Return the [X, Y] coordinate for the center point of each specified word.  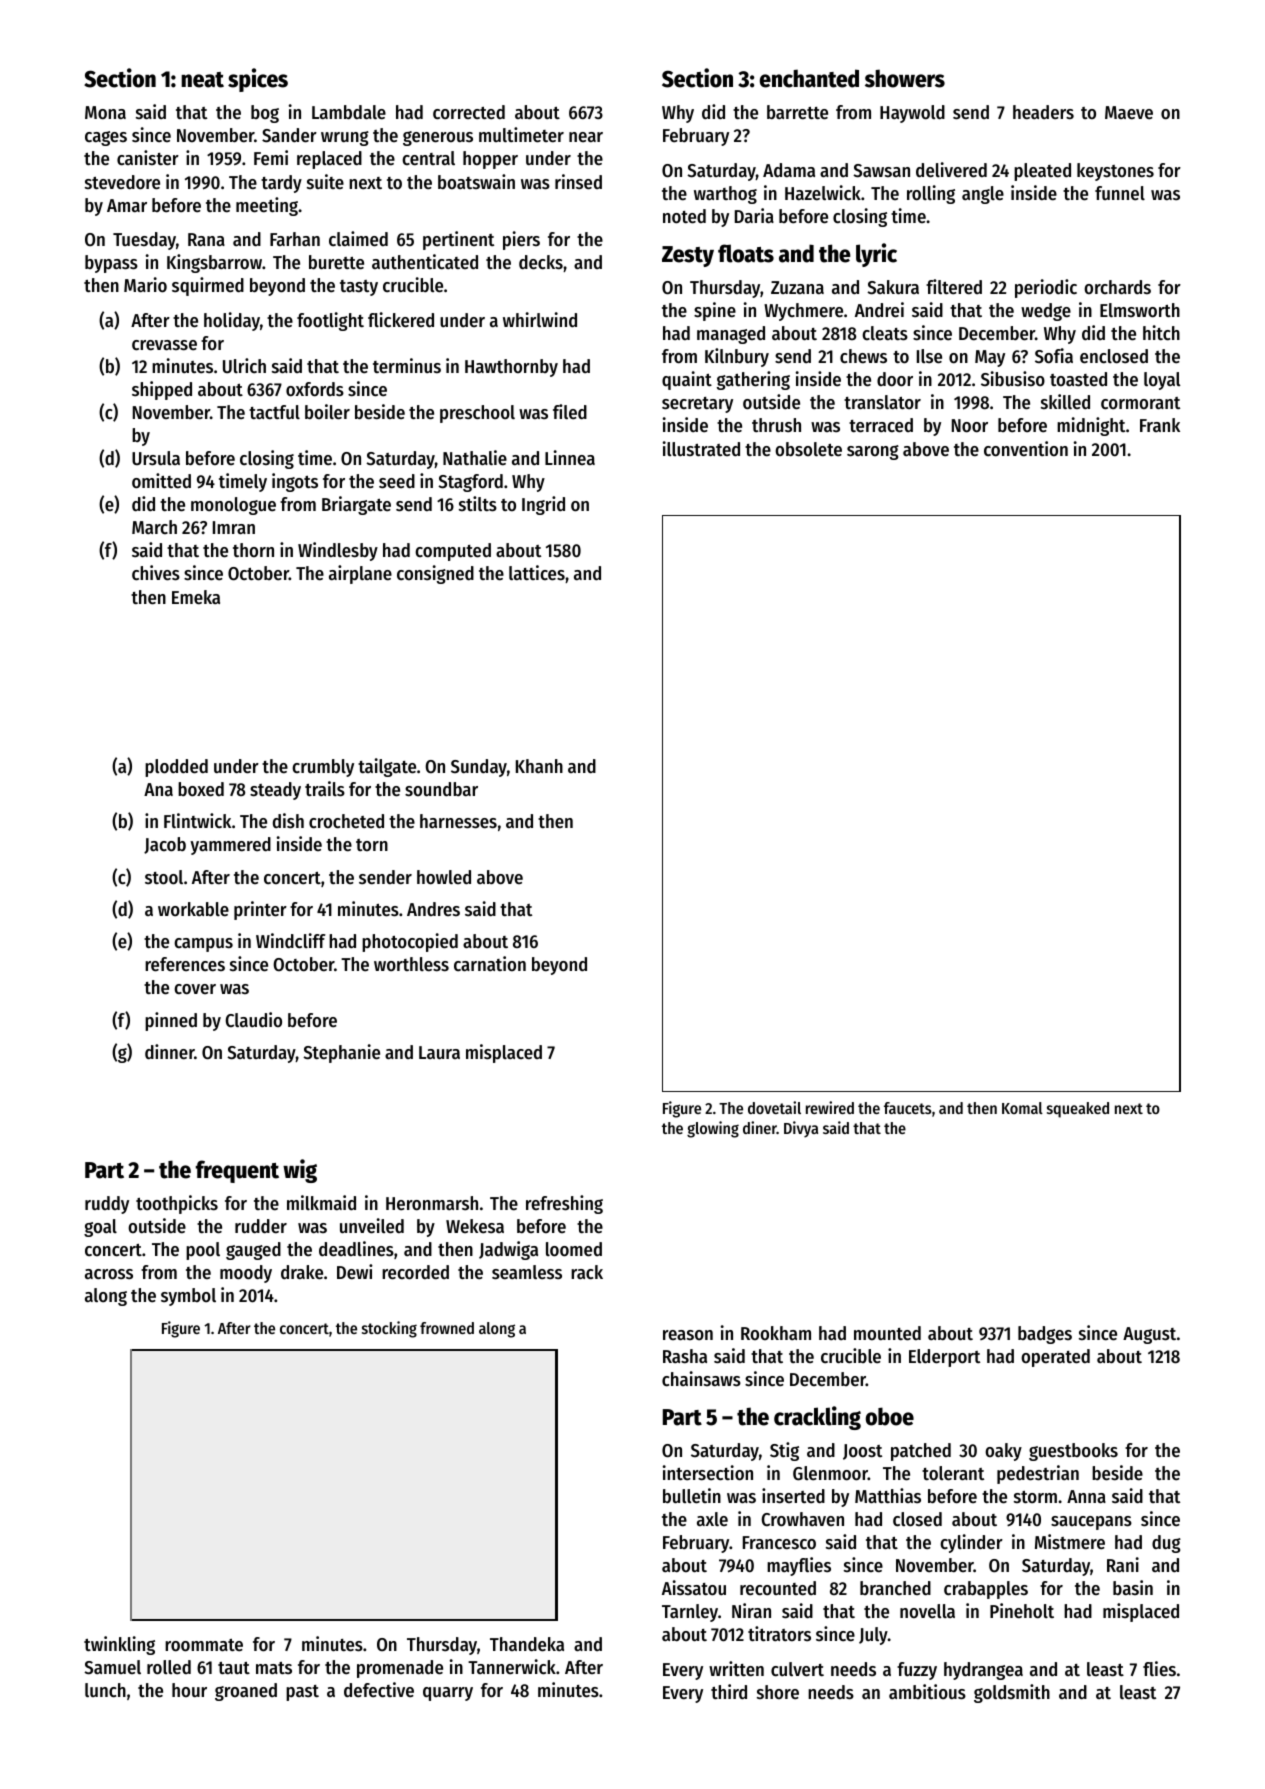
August [1149, 1335]
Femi [271, 158]
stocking [389, 1329]
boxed [201, 789]
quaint [687, 380]
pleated [1042, 172]
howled [444, 877]
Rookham [776, 1333]
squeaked [1078, 1110]
